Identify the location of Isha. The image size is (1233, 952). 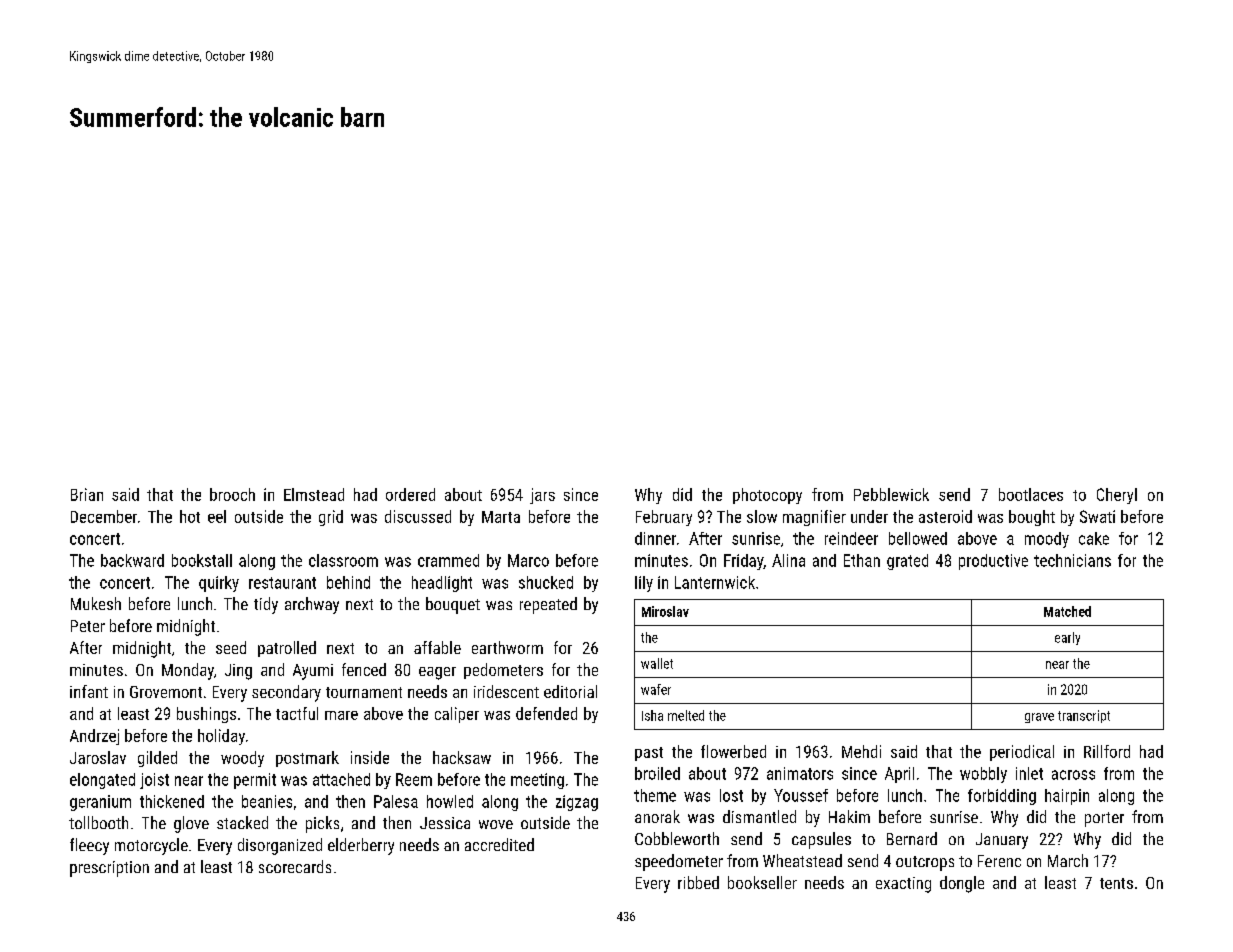
(652, 715).
